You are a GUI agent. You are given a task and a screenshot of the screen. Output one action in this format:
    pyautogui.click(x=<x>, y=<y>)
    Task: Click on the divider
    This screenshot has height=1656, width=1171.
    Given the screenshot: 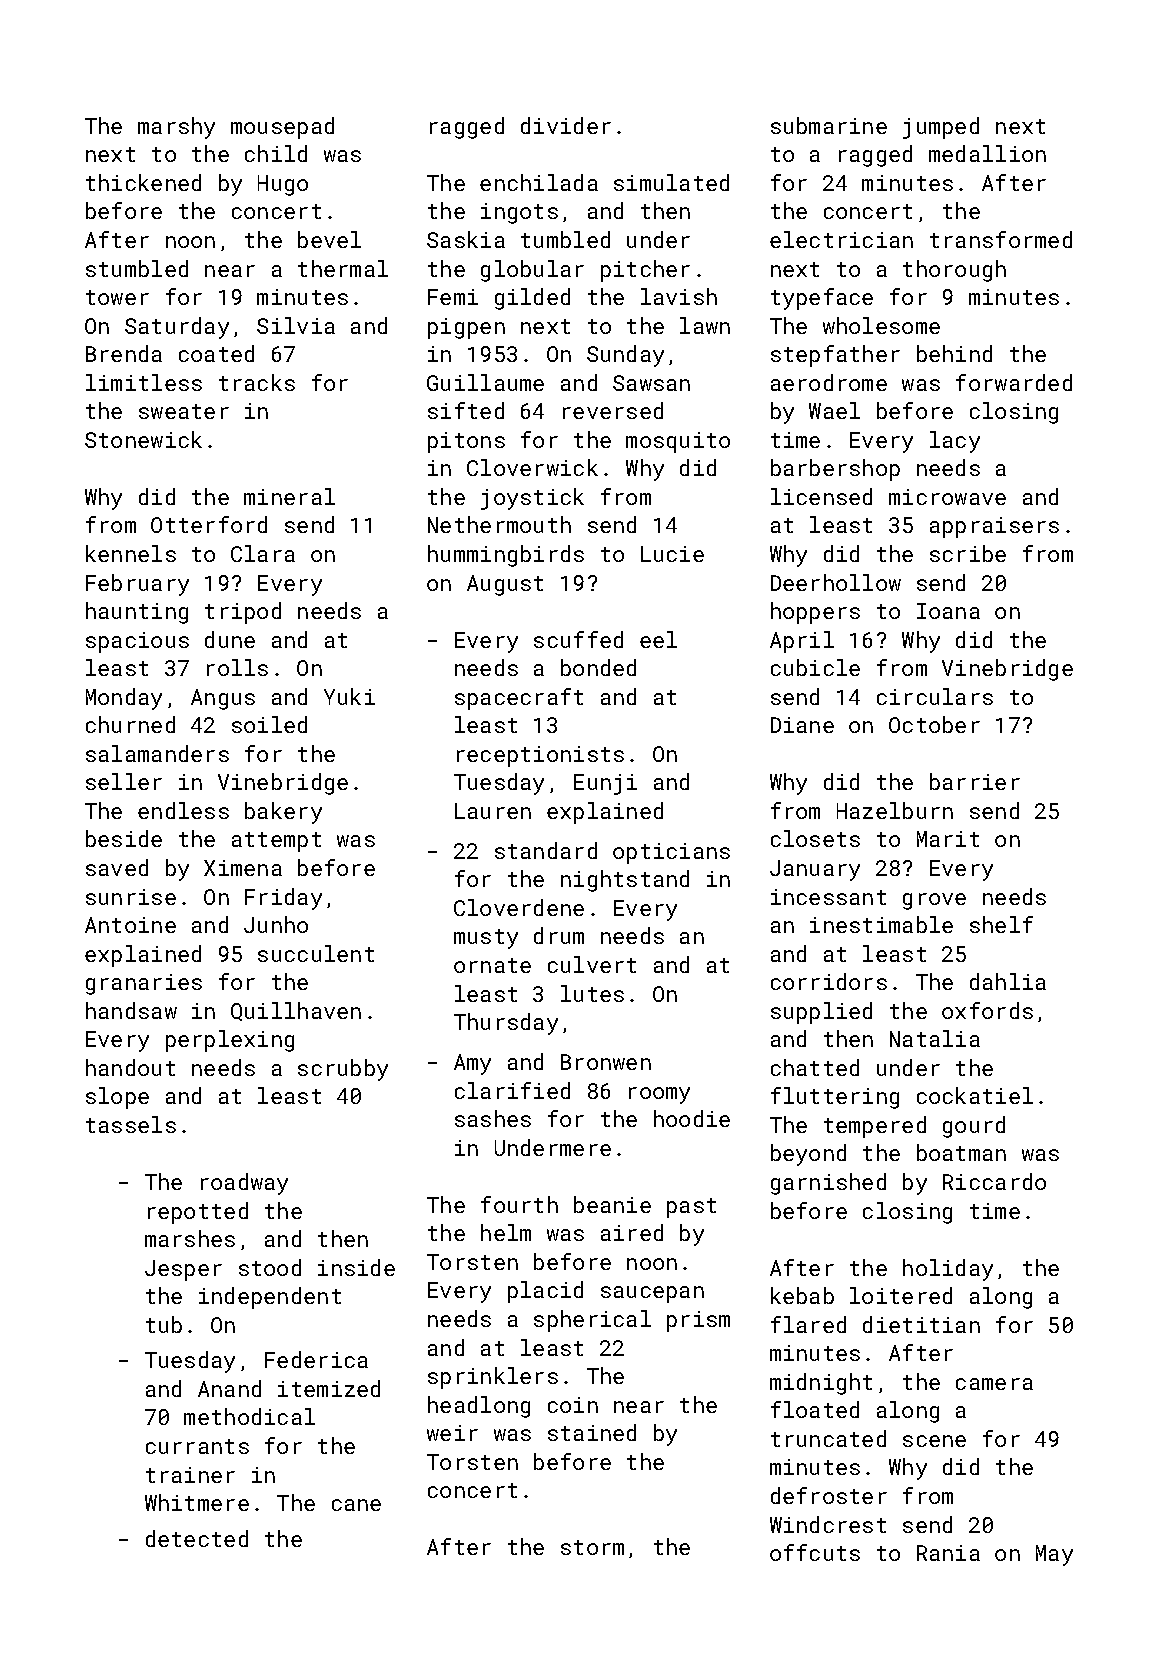 What is the action you would take?
    pyautogui.click(x=566, y=125)
